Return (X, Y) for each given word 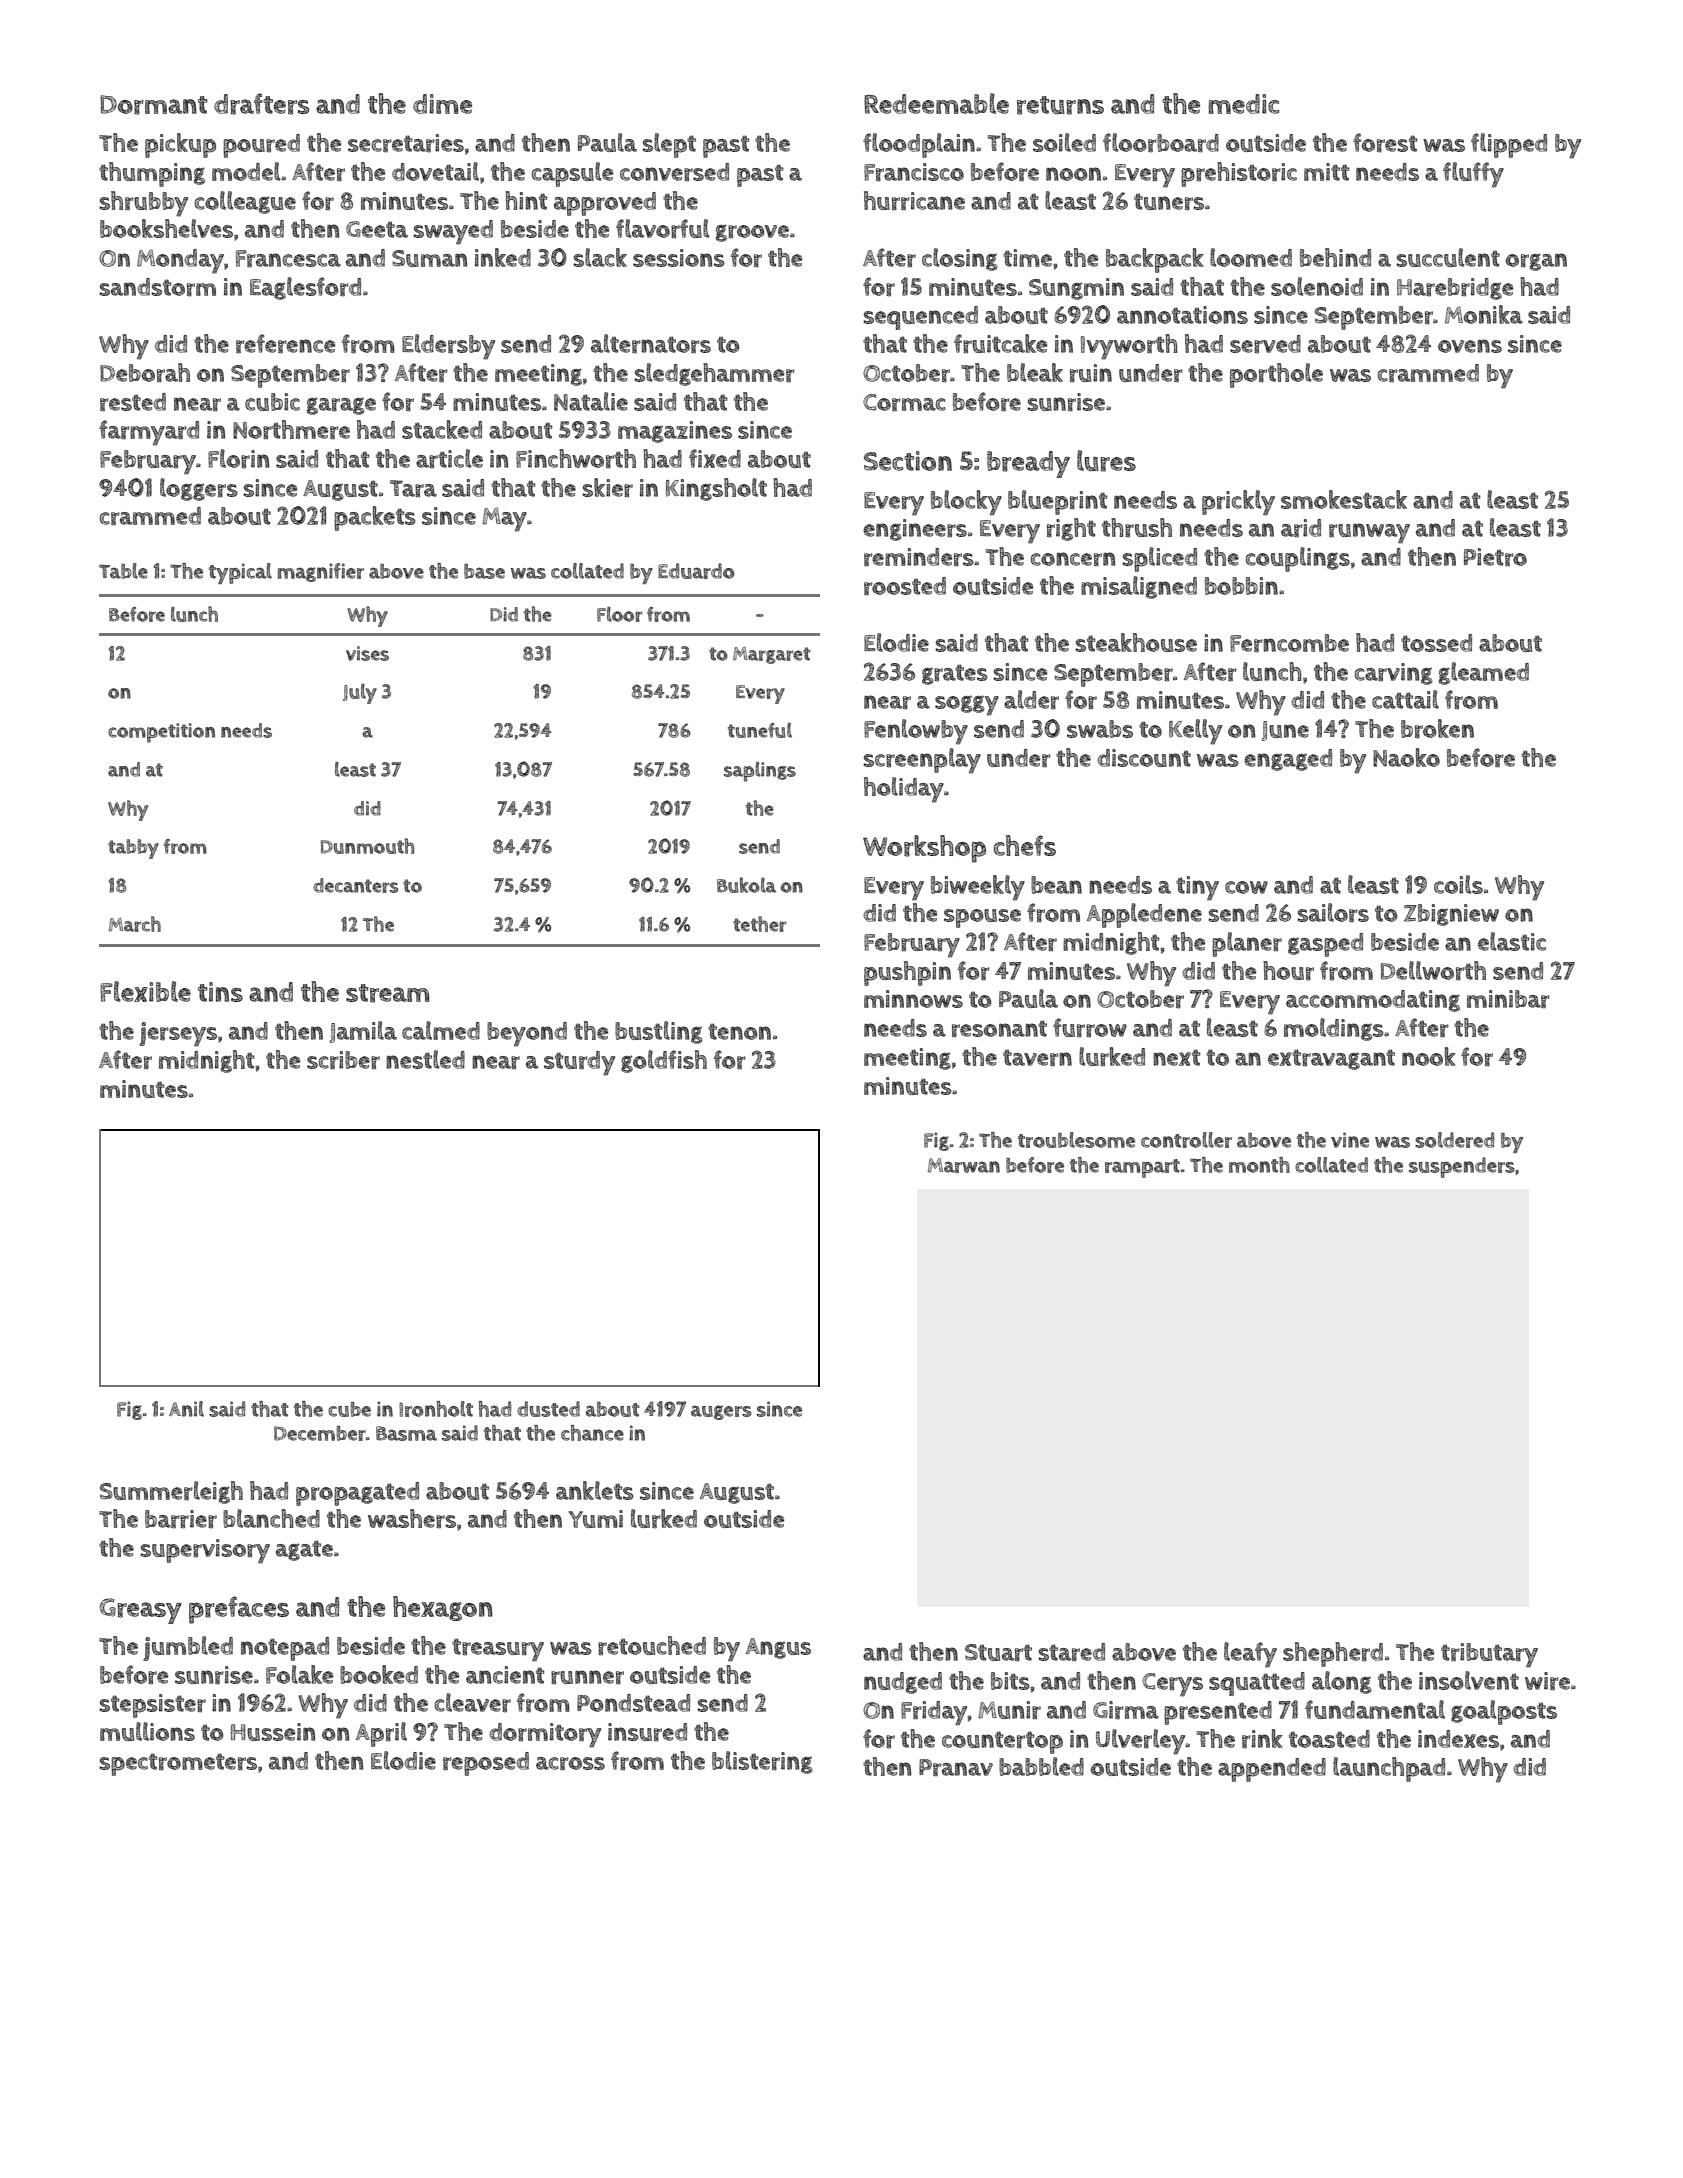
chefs (1025, 845)
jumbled (188, 1648)
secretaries (406, 143)
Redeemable (936, 103)
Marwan (964, 1165)
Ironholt (436, 1409)
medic (1244, 104)
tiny (1197, 888)
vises (367, 653)
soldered (1454, 1140)
